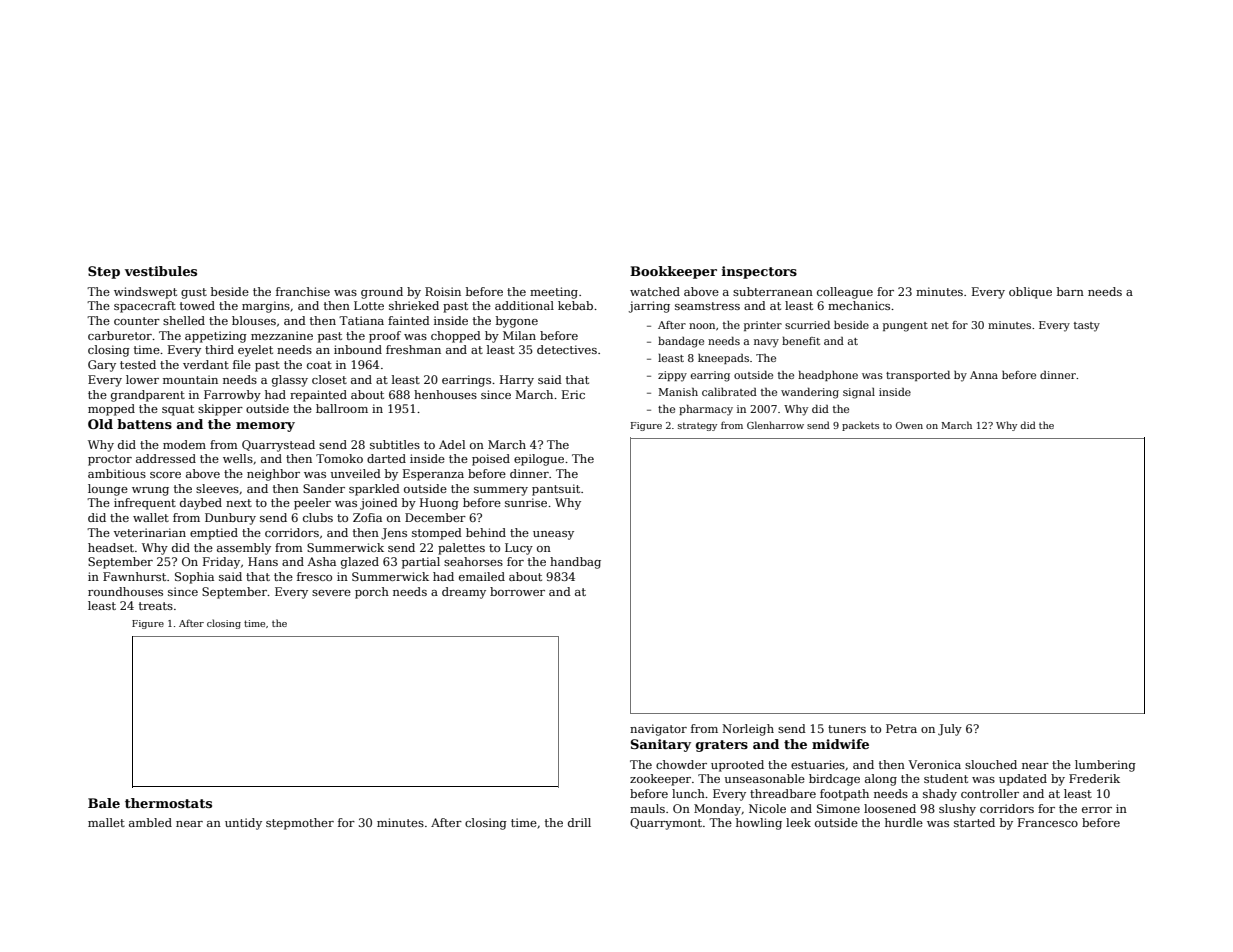  Describe the element at coordinates (433, 475) in the screenshot. I see `Esperanza` at that location.
